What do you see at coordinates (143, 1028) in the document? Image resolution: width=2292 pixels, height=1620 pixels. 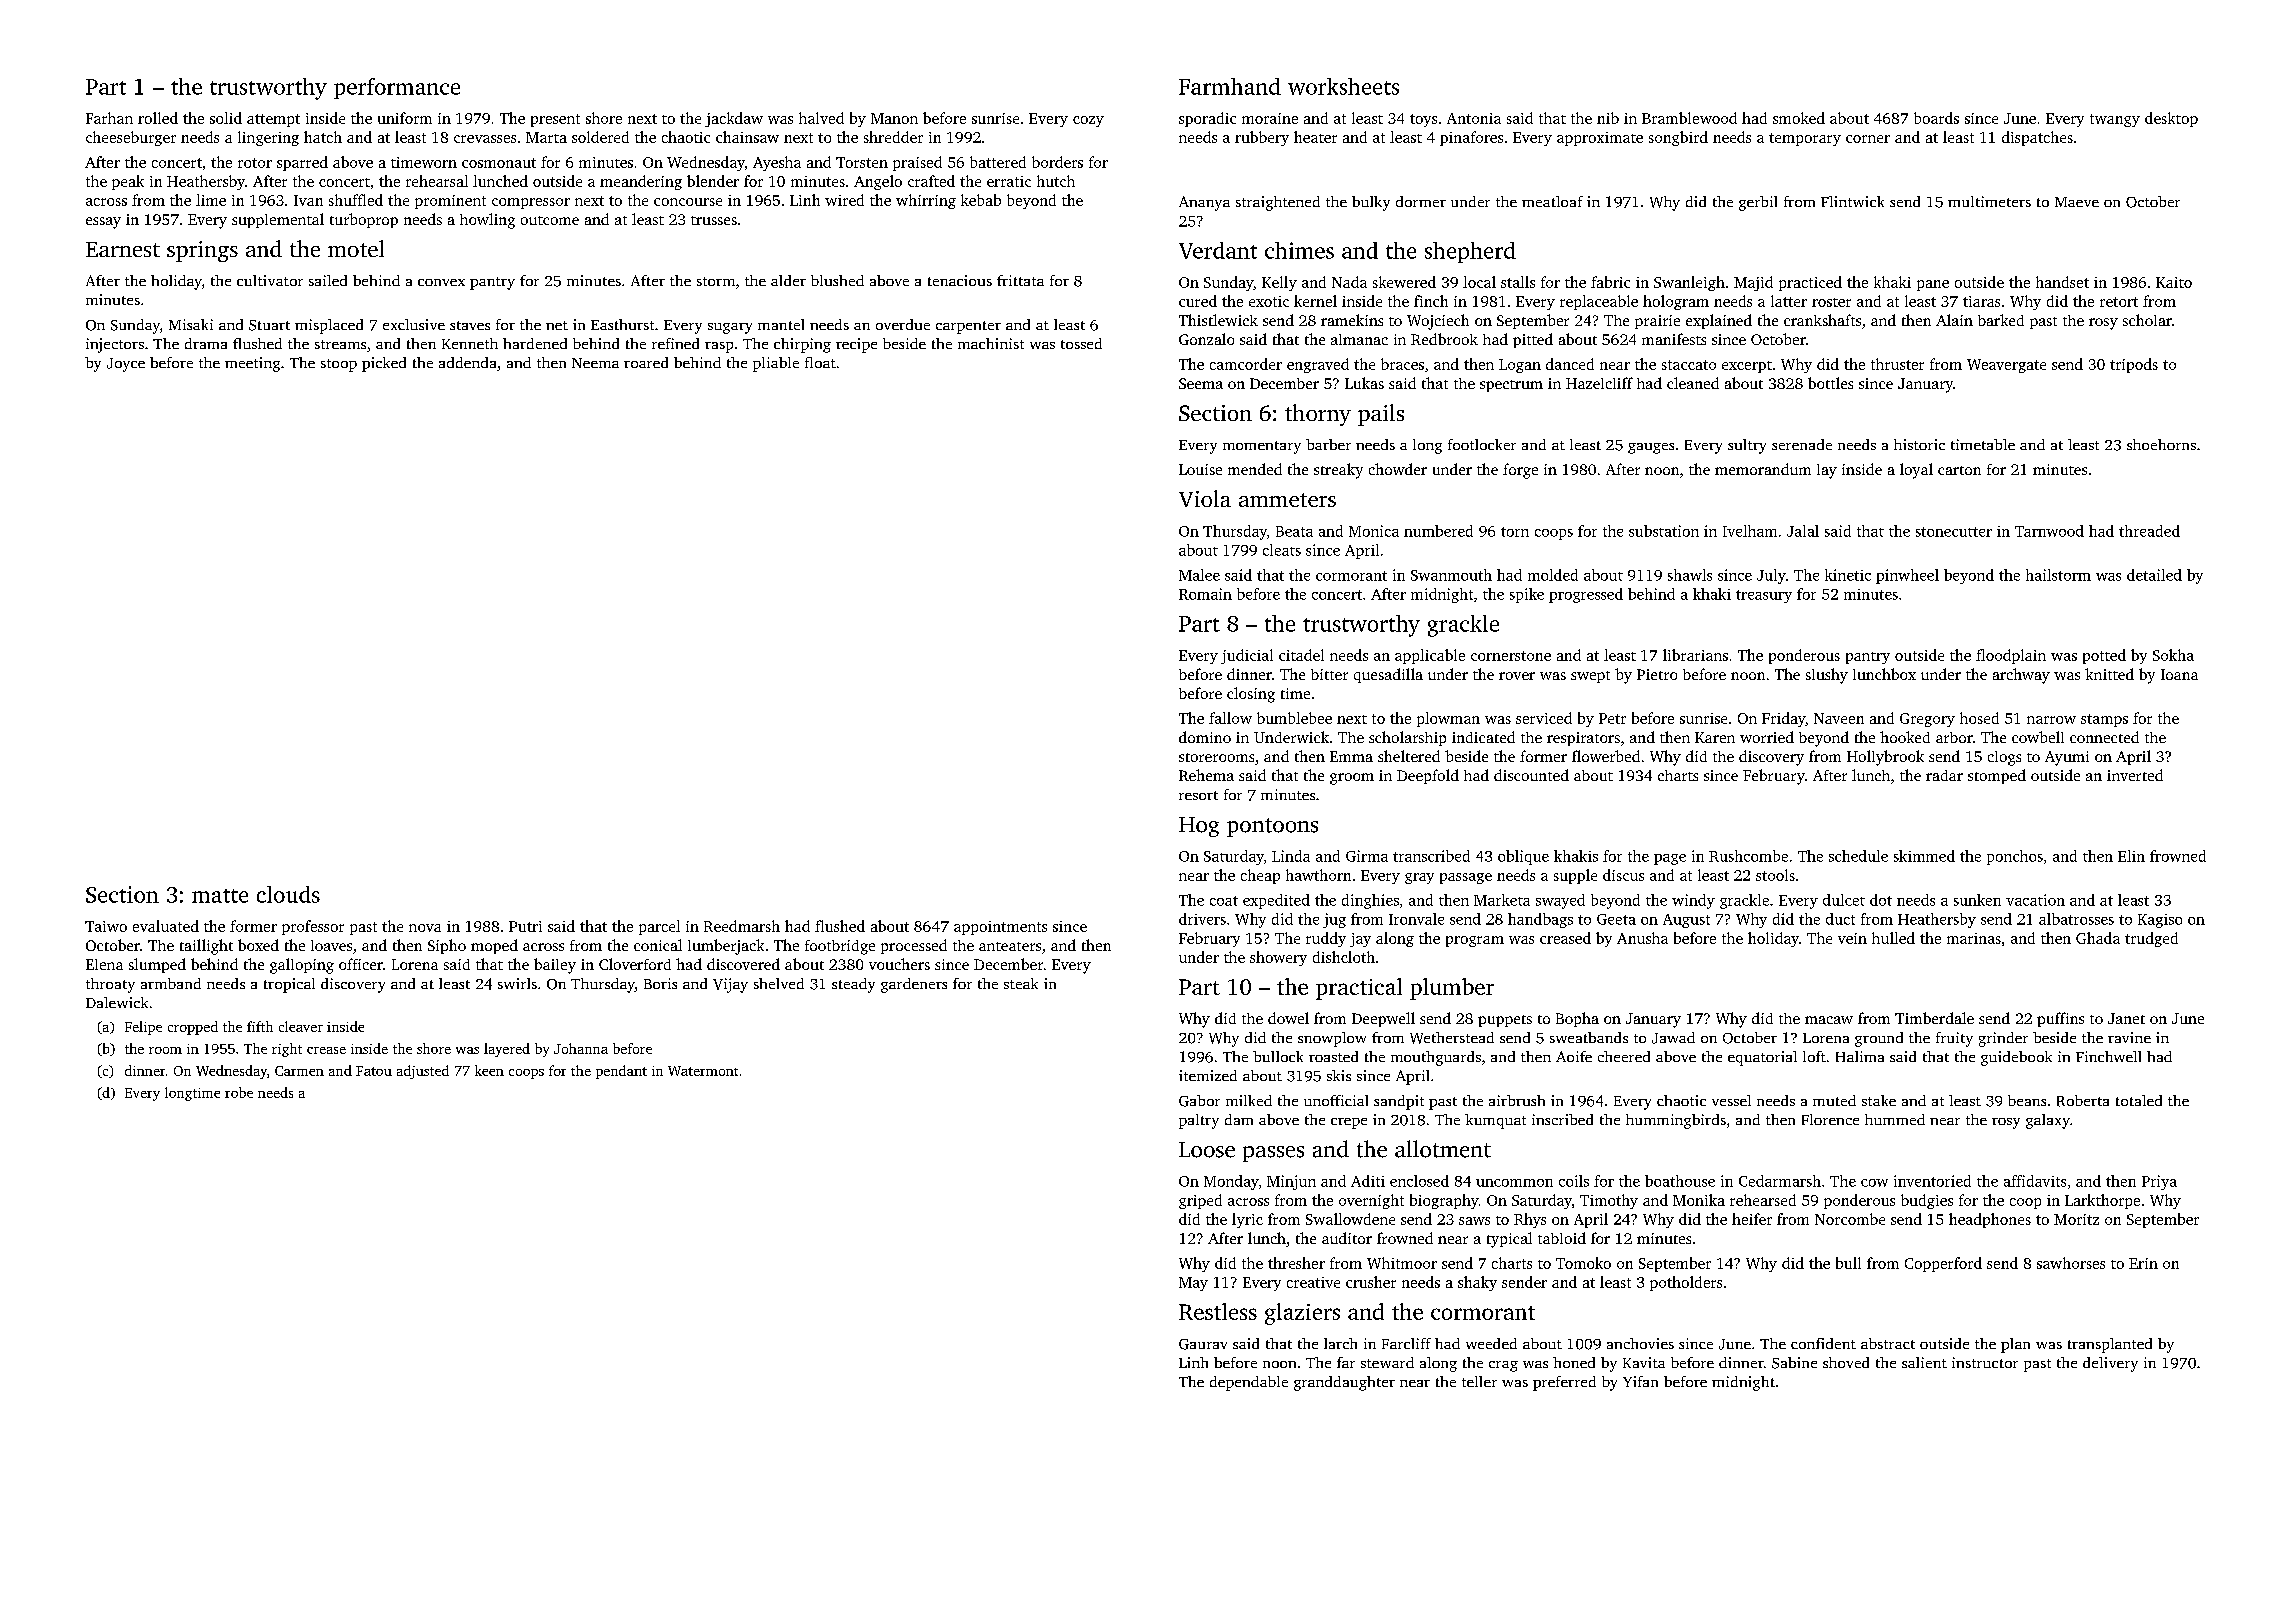 I see `Felipe` at bounding box center [143, 1028].
